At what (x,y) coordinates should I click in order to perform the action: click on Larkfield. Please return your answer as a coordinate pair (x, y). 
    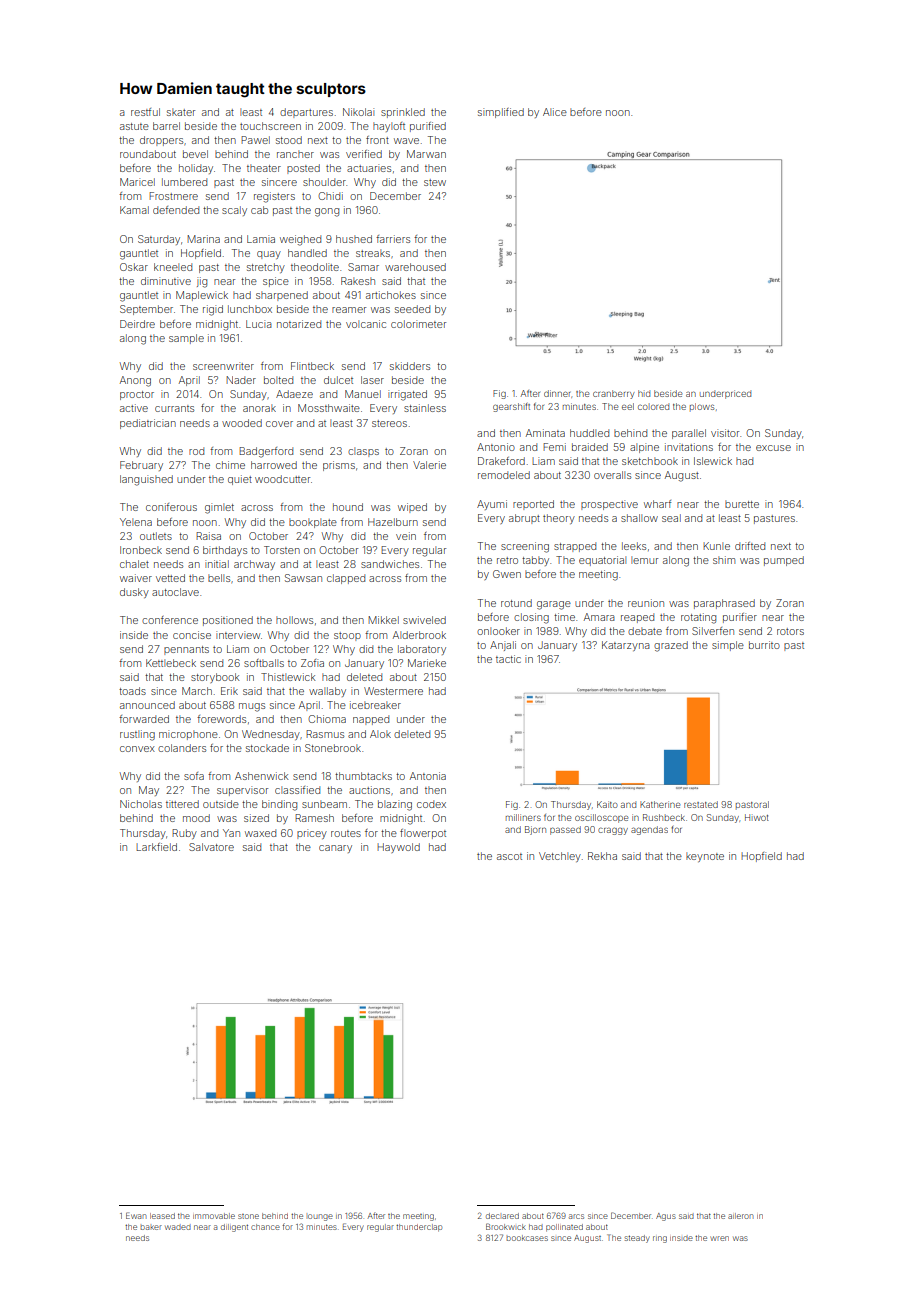
    Looking at the image, I should click on (156, 847).
